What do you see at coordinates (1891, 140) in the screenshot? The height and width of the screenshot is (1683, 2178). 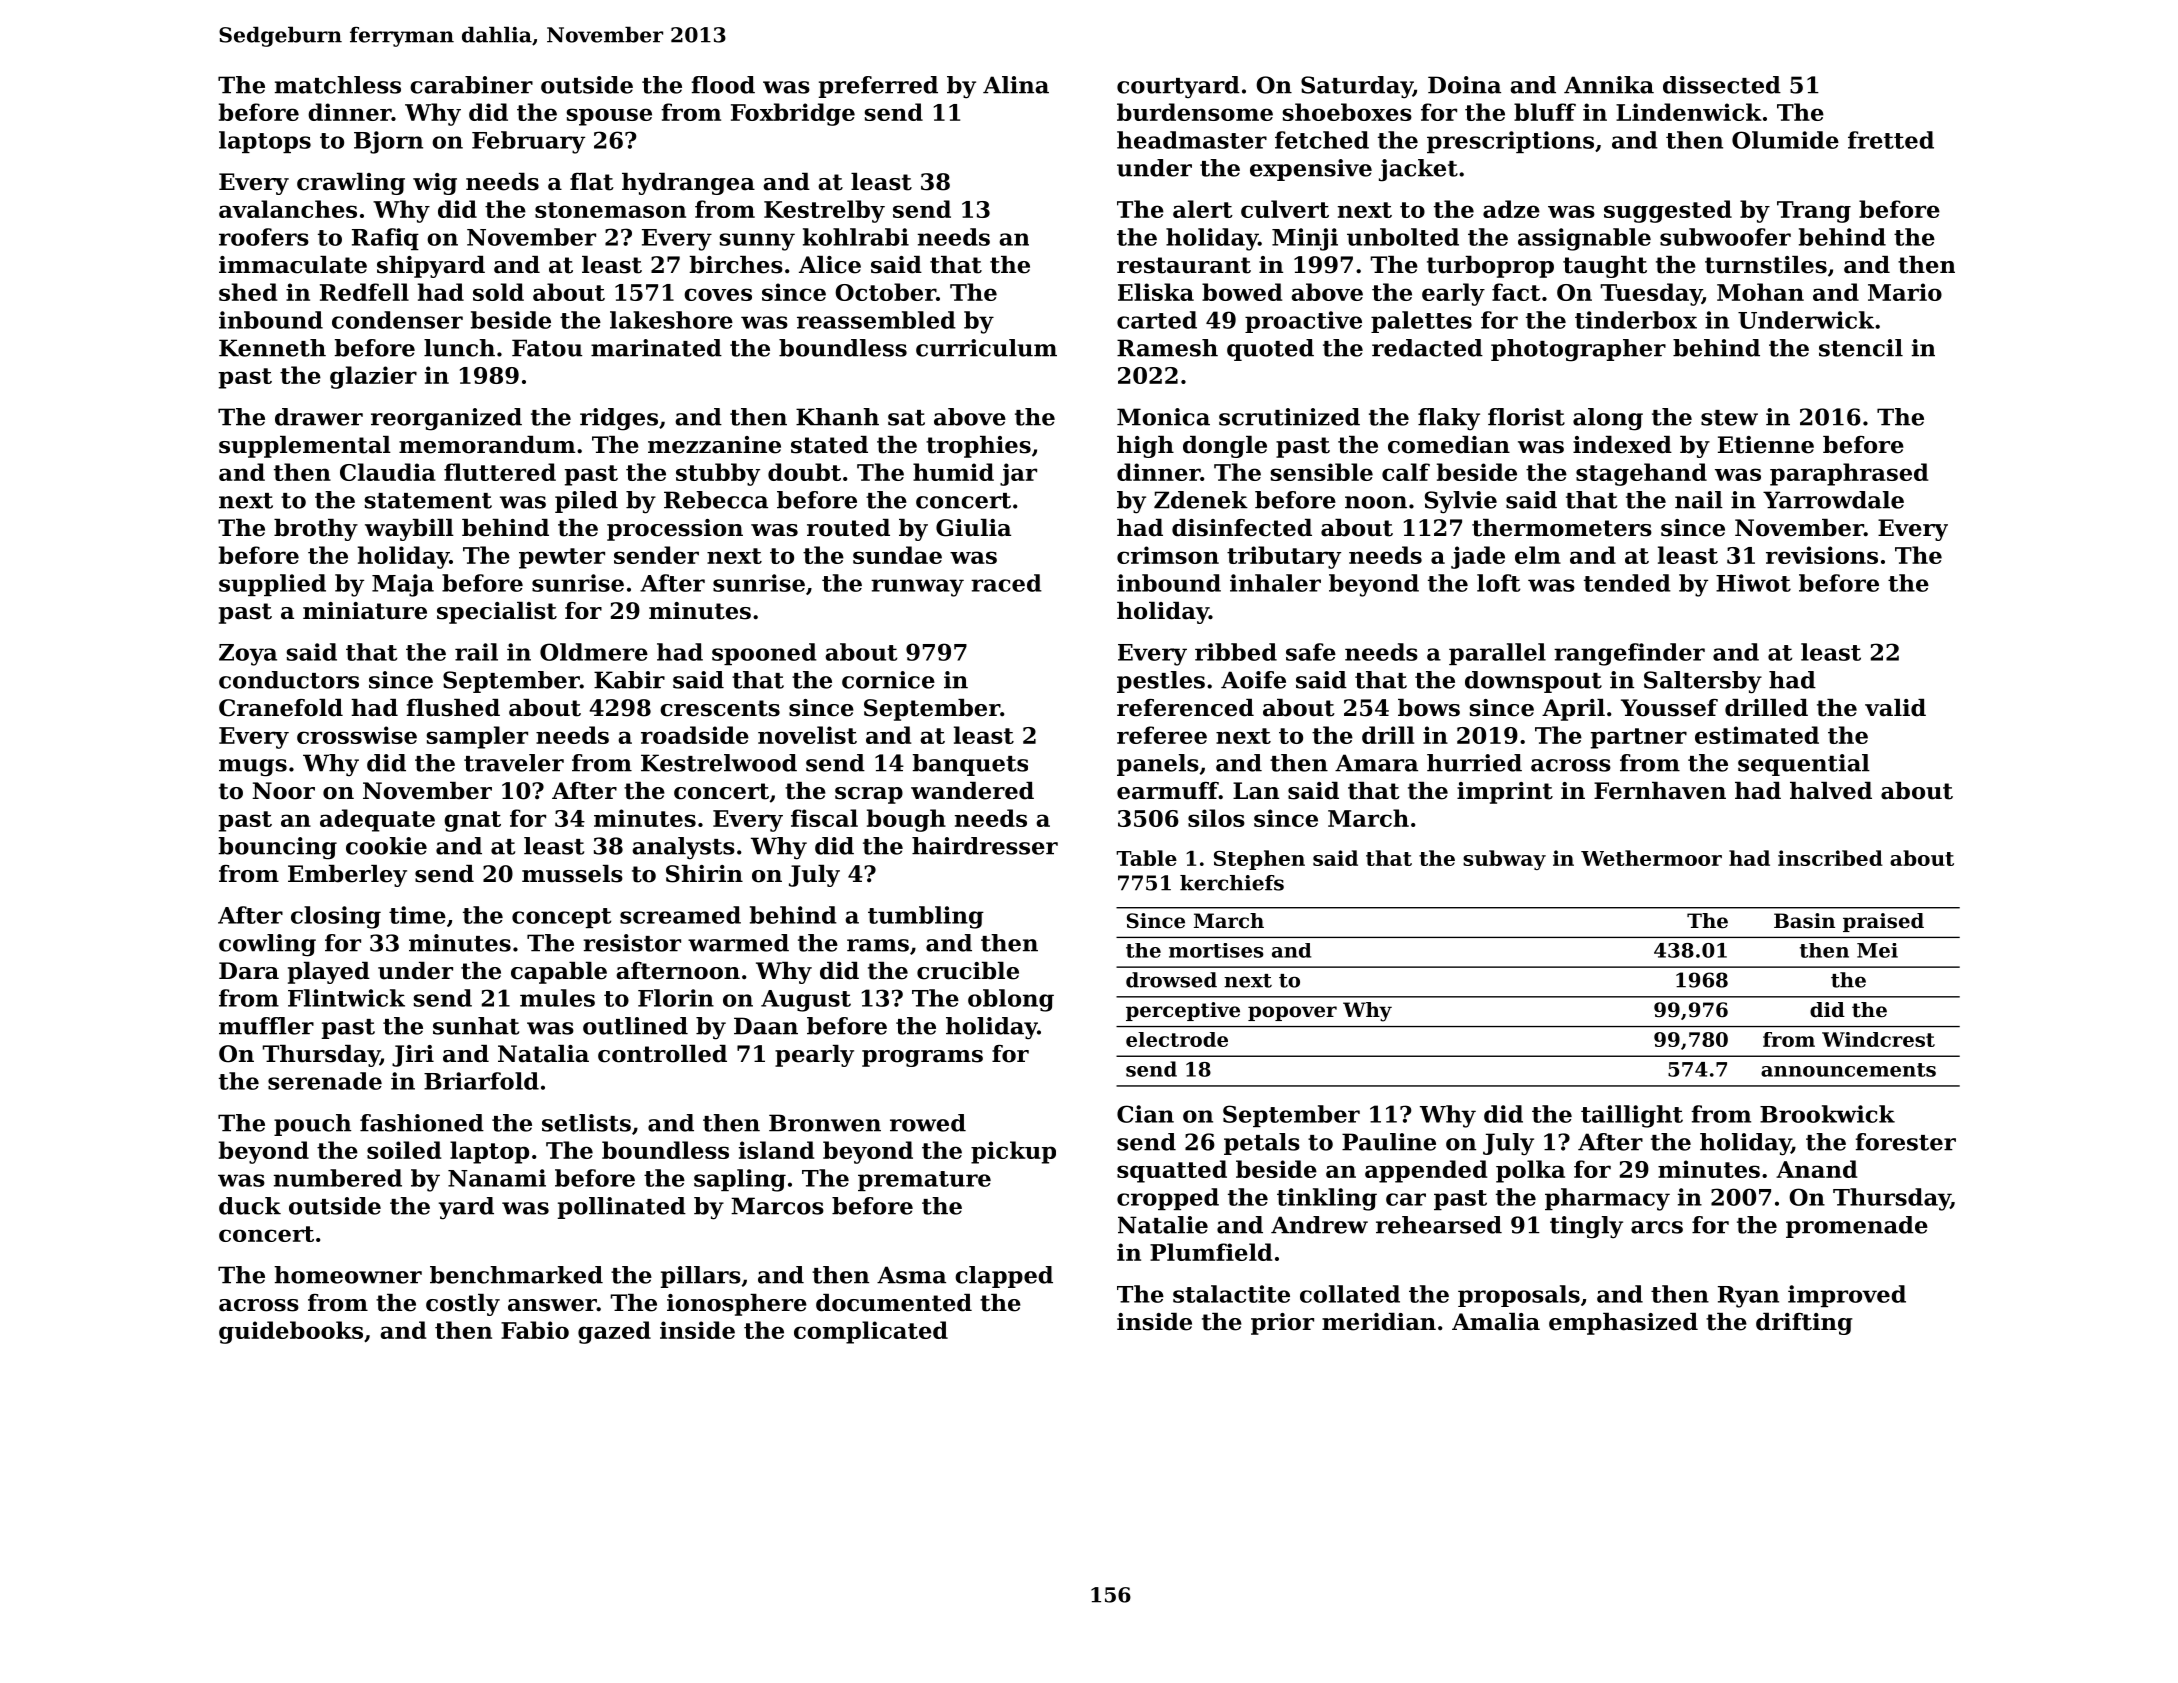 I see `fretted` at bounding box center [1891, 140].
